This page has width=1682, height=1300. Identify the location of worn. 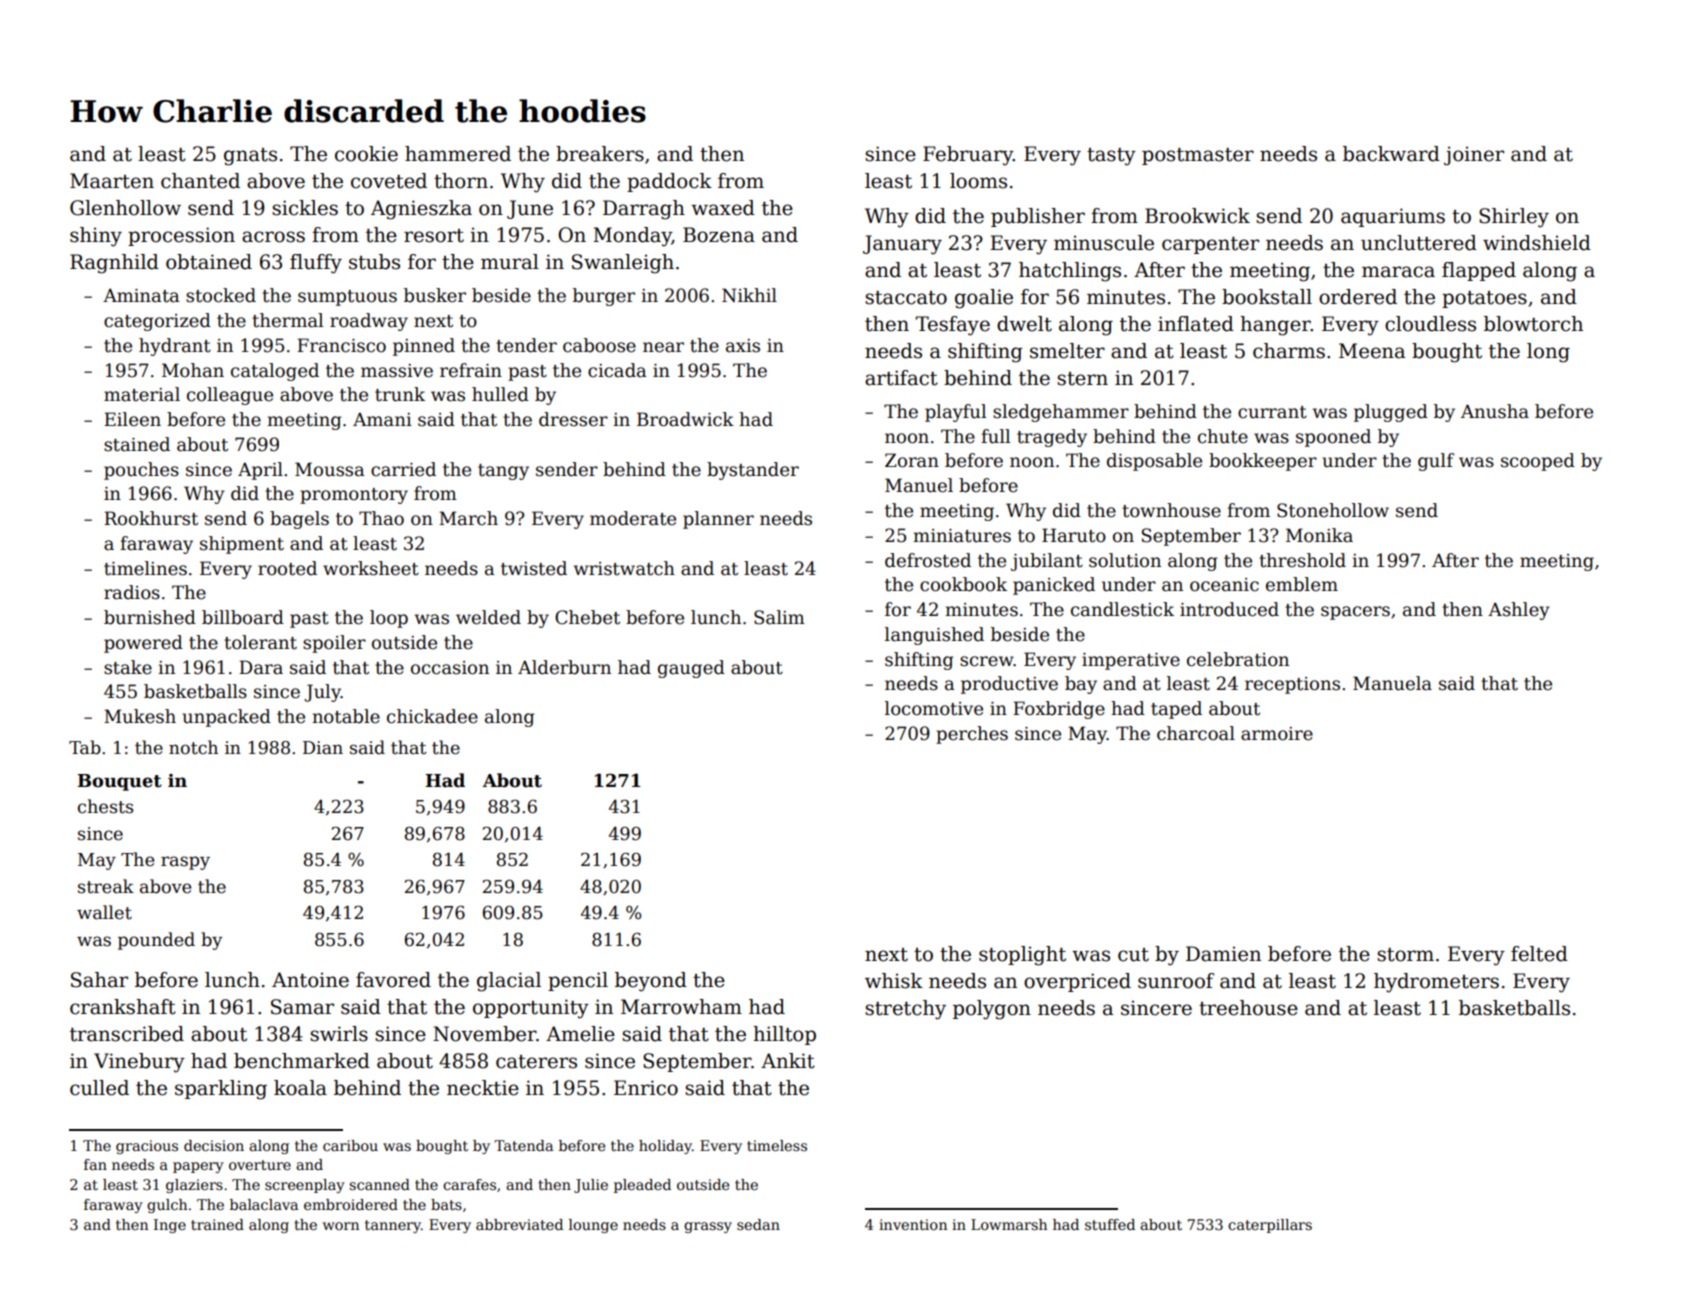
(341, 1226).
